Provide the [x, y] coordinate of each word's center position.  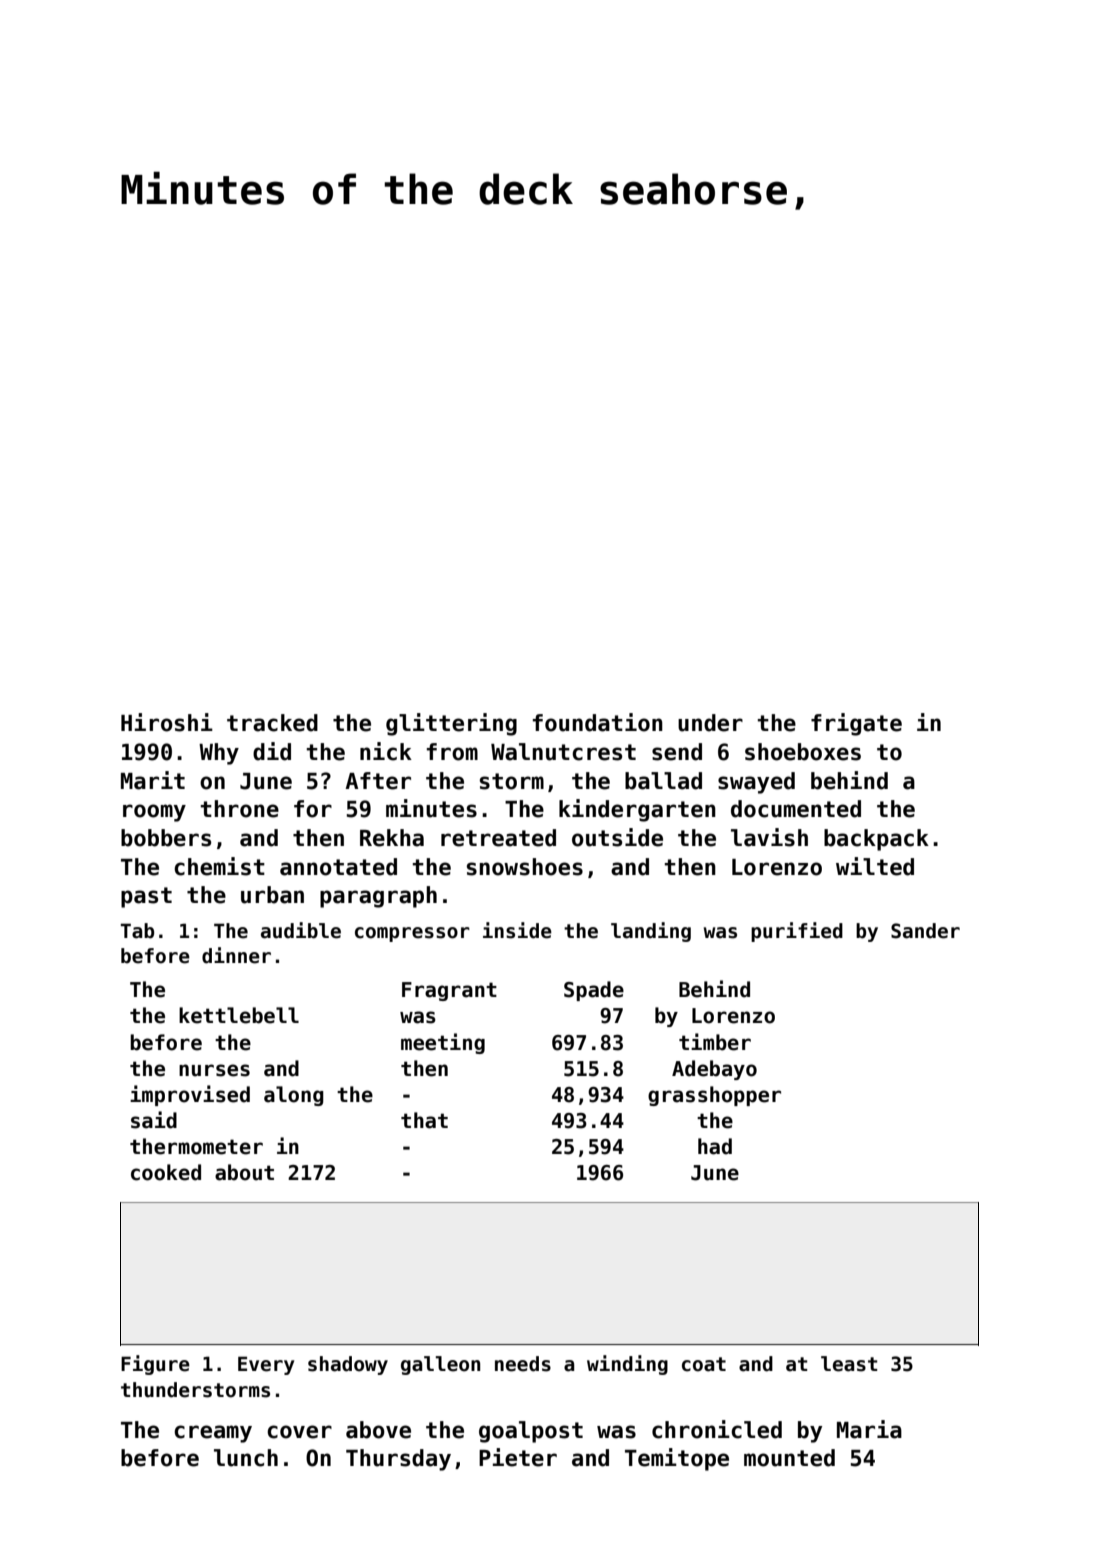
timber [715, 1042]
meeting [443, 1043]
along [294, 1096]
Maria [869, 1429]
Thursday [398, 1460]
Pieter [518, 1457]
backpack [876, 840]
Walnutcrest [563, 752]
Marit [153, 780]
